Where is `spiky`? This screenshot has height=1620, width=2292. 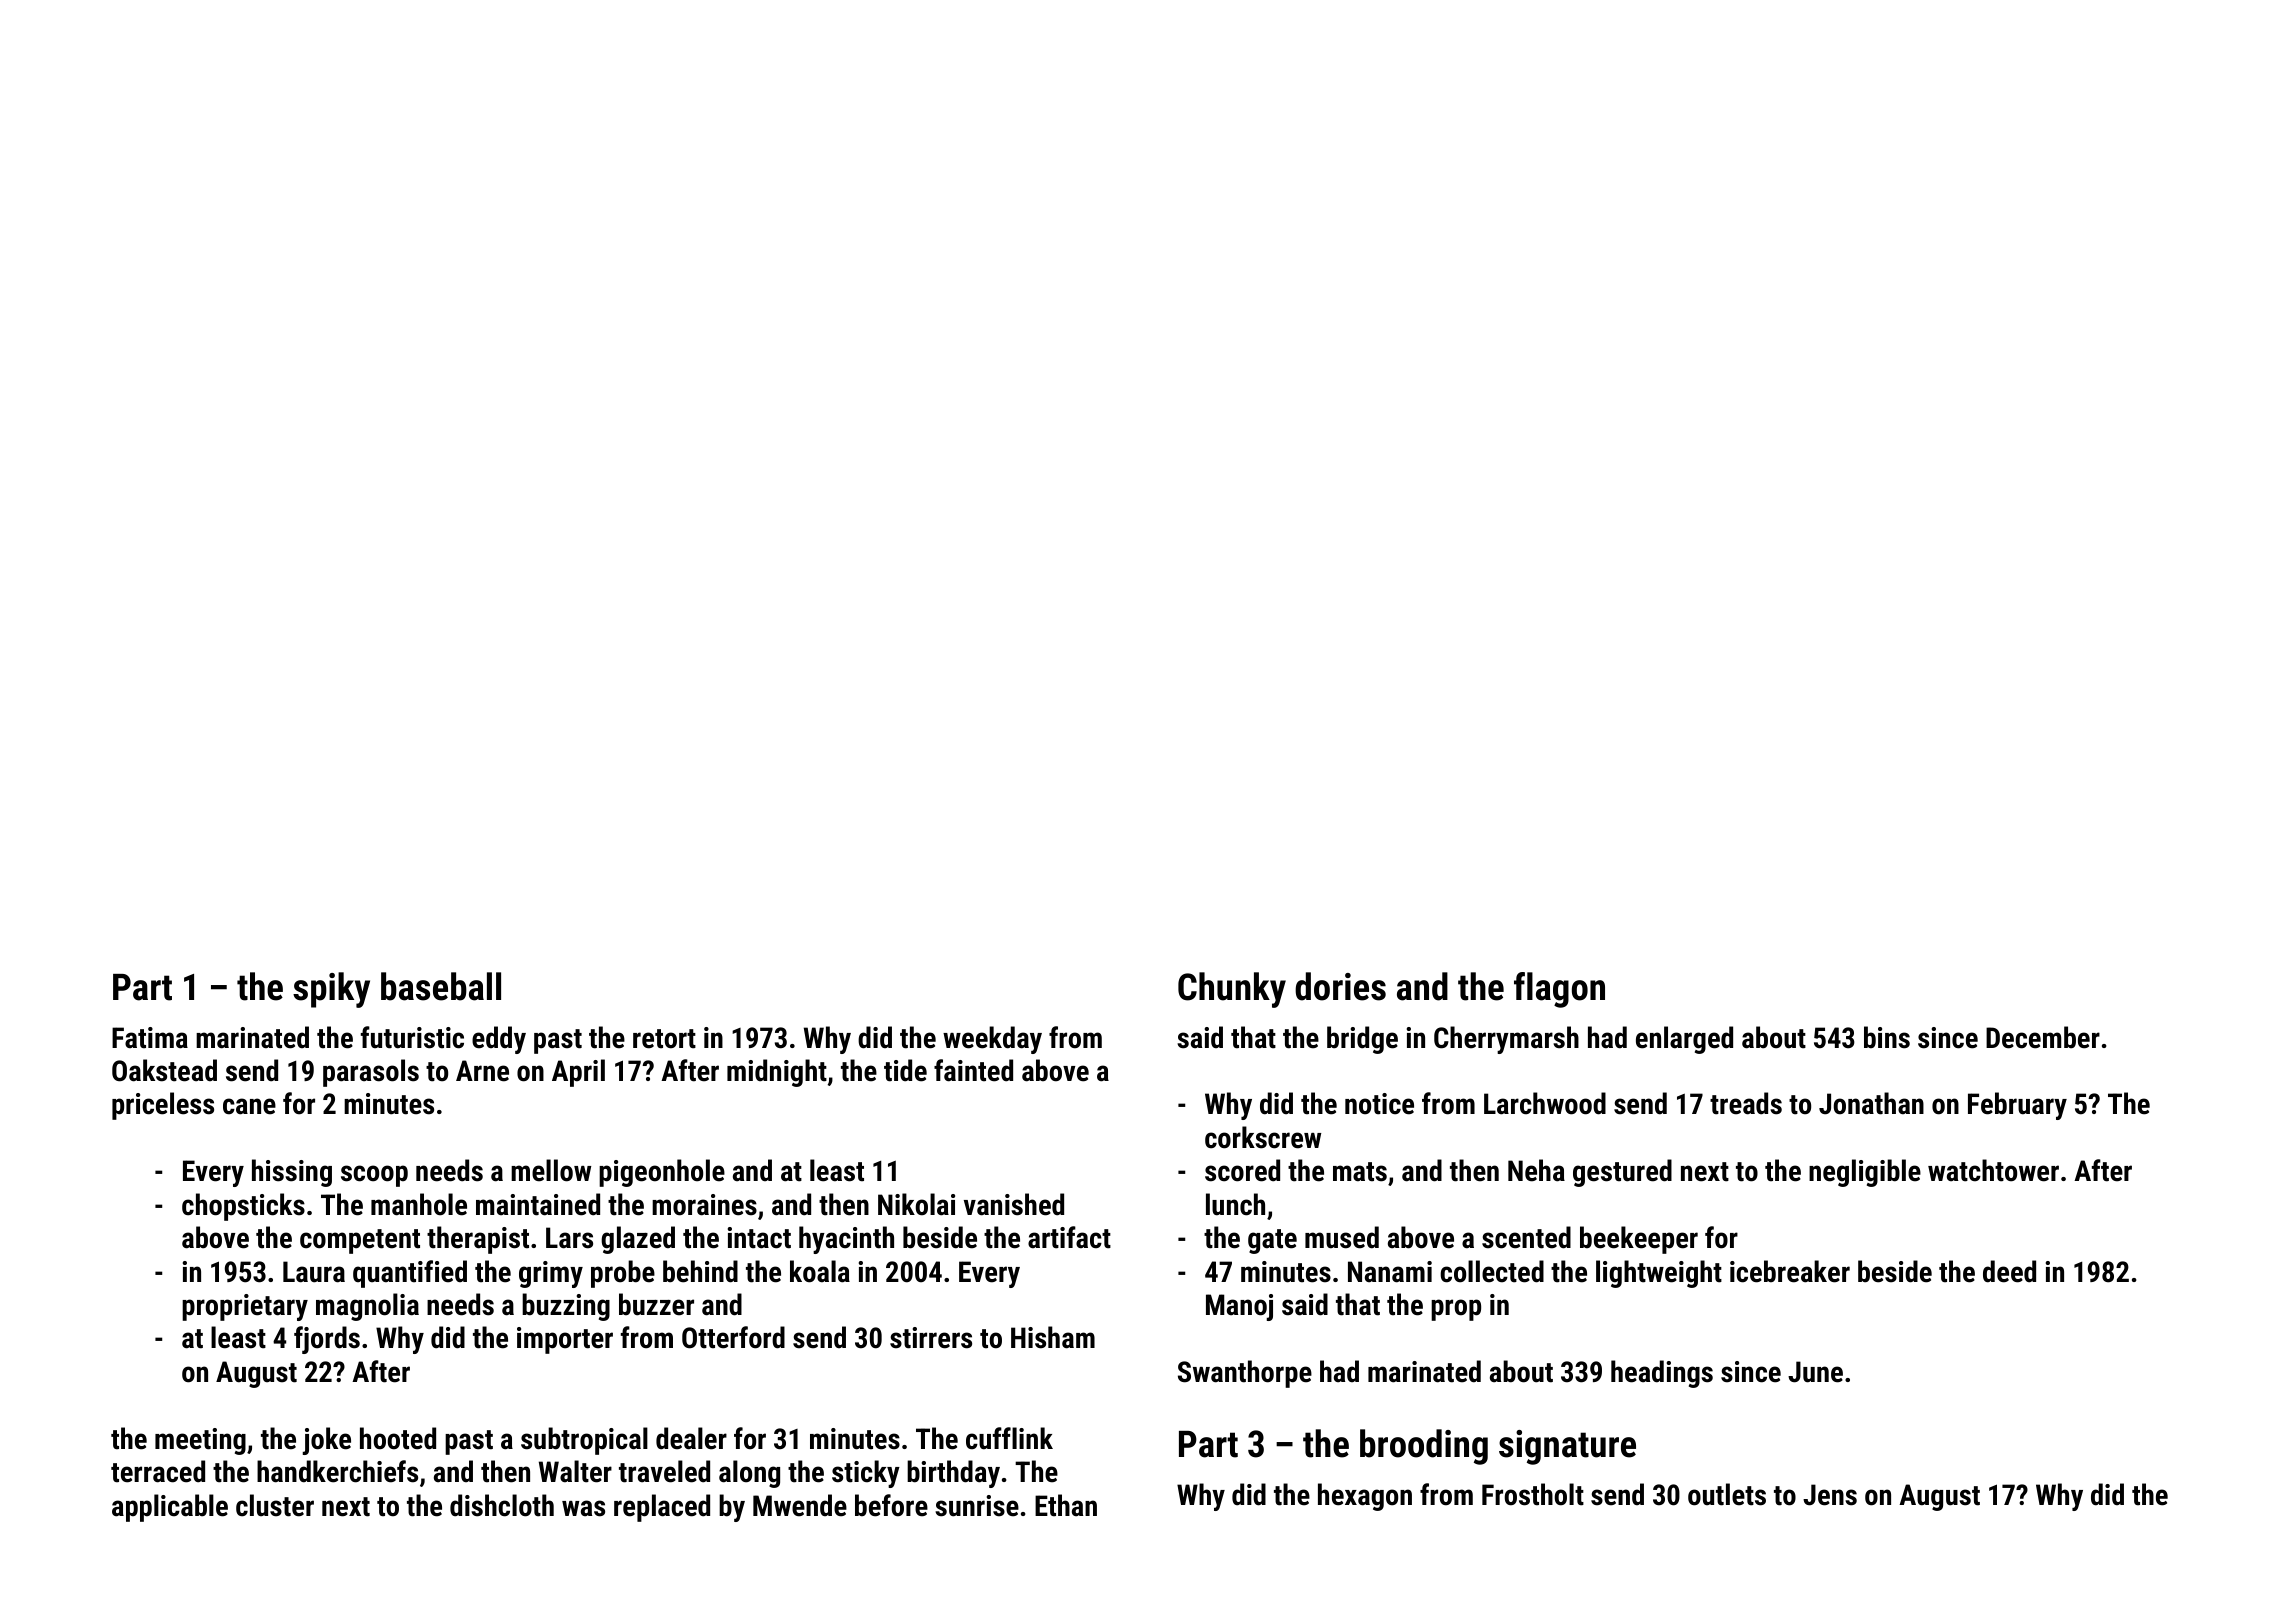 spiky is located at coordinates (331, 990).
